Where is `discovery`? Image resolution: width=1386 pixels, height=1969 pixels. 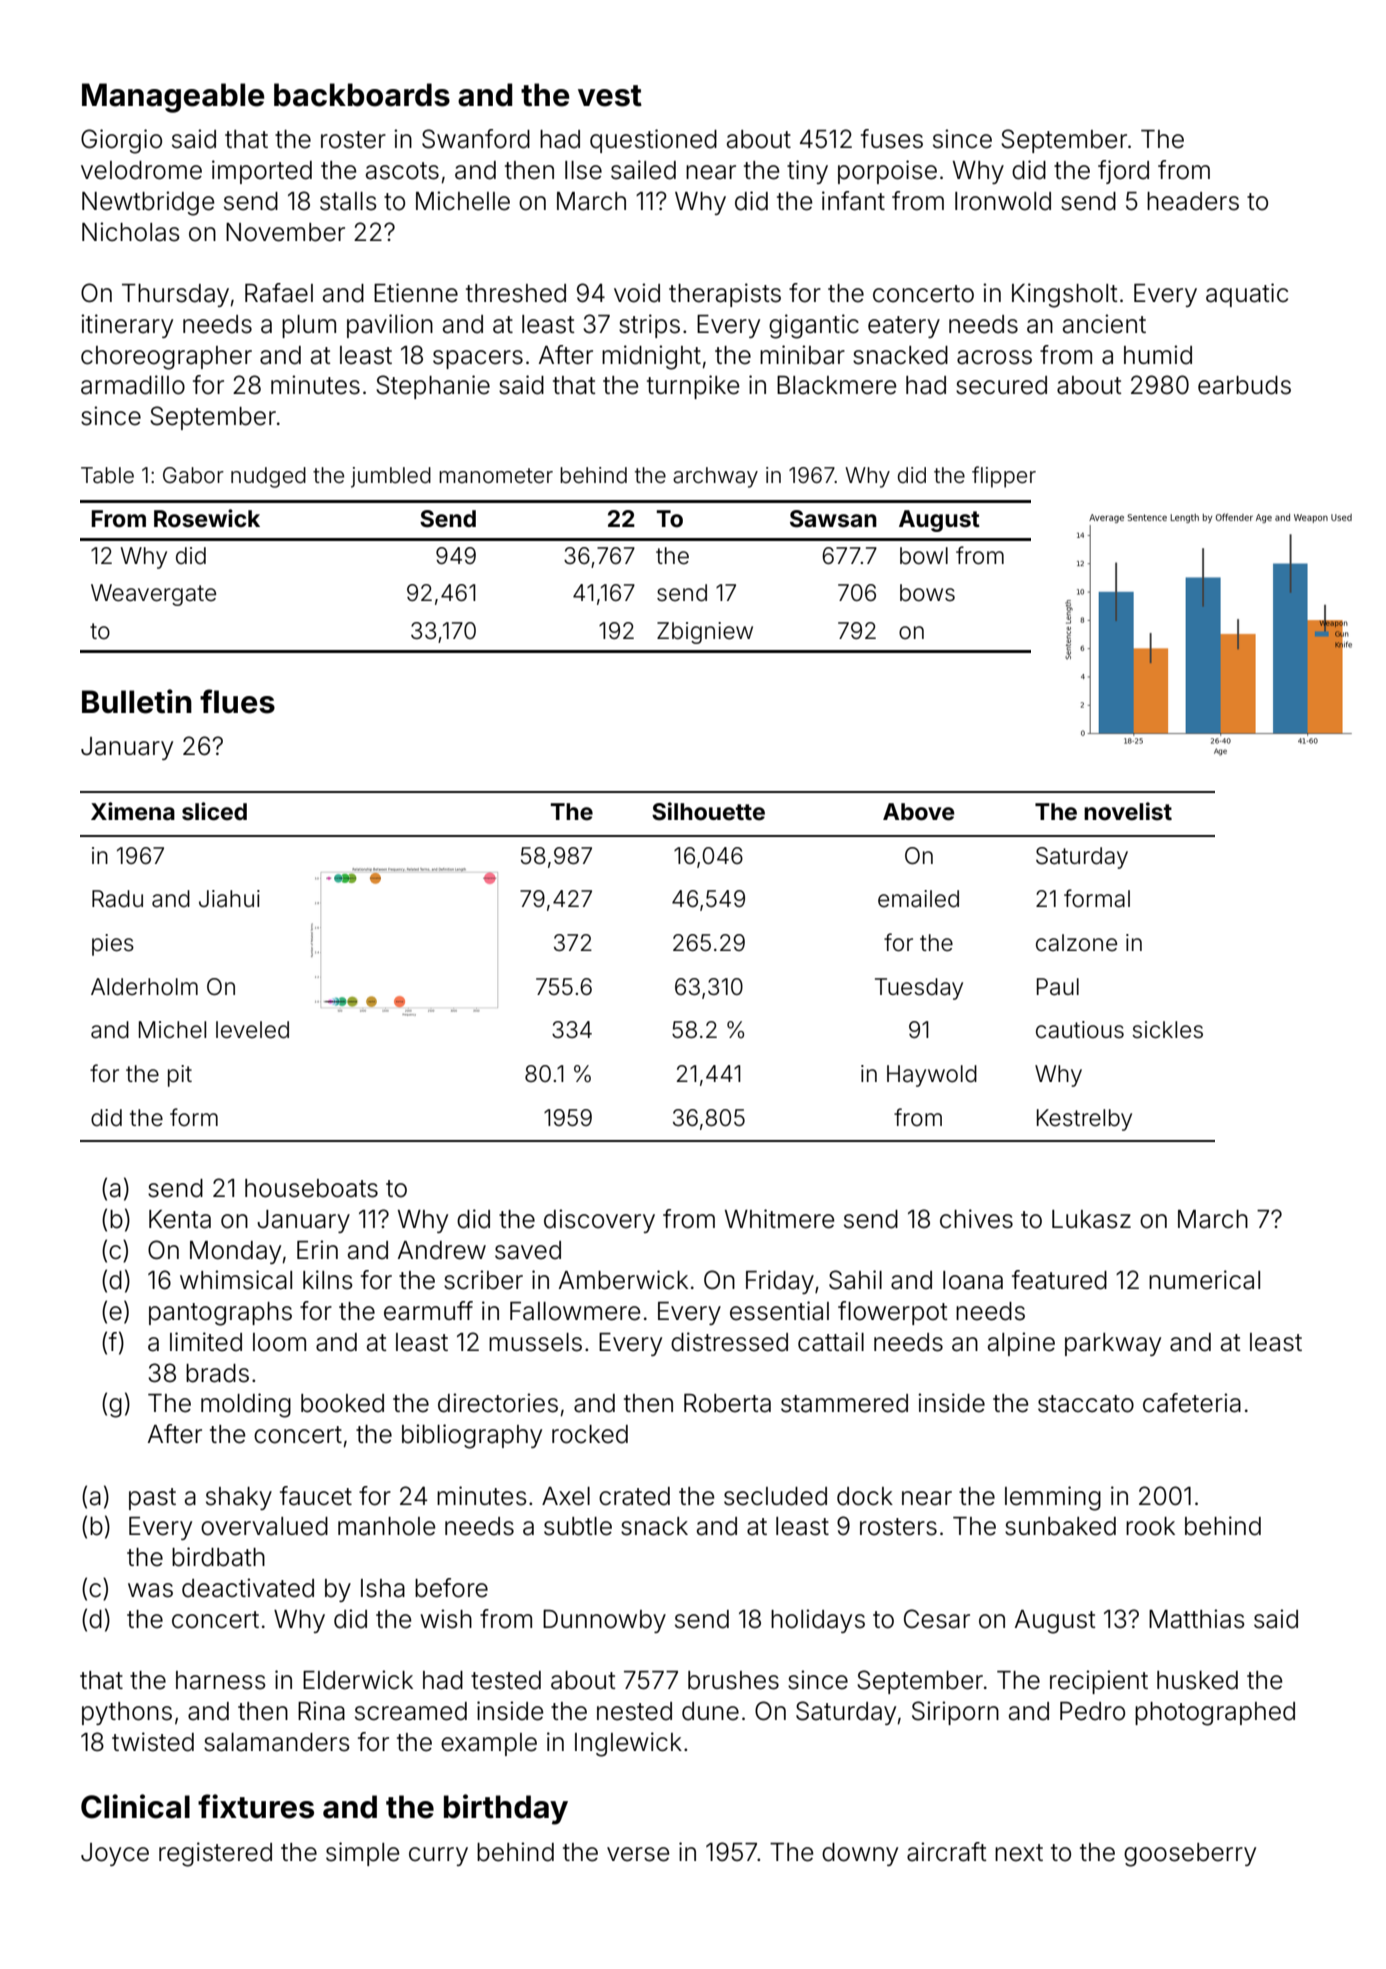
discovery is located at coordinates (599, 1221).
